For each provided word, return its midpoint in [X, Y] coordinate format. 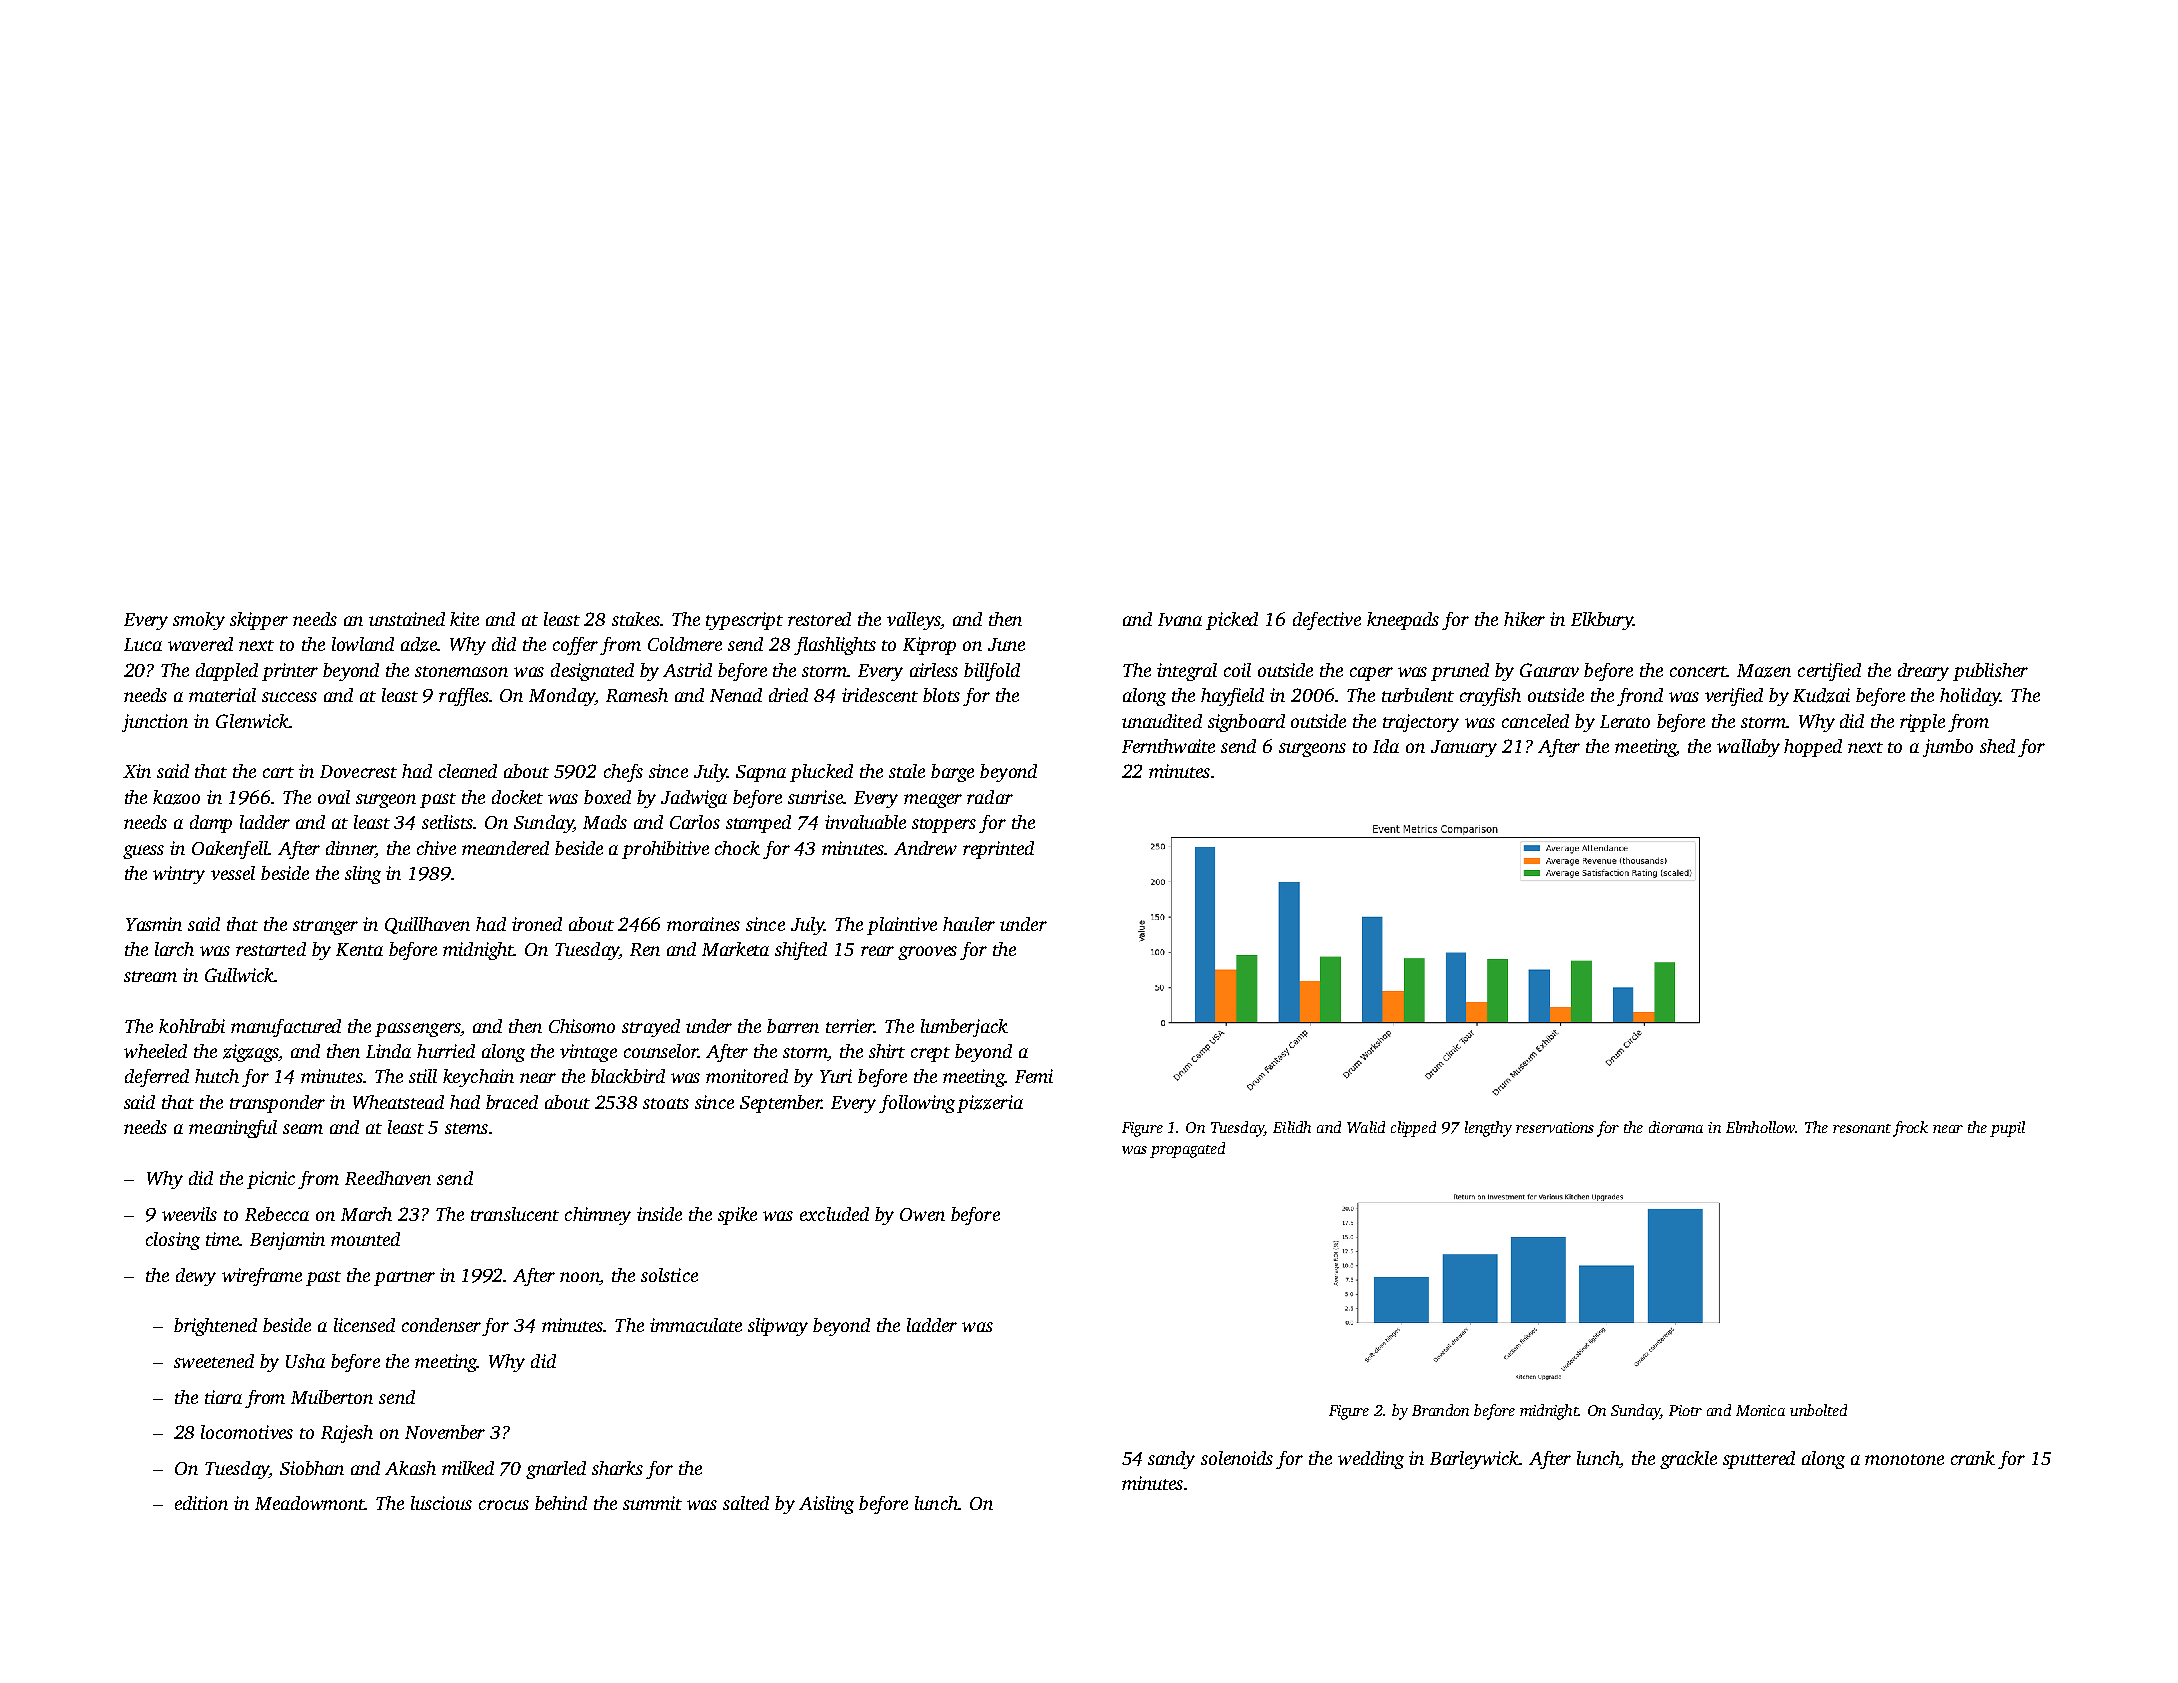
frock [1910, 1129]
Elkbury [1602, 621]
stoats [666, 1103]
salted [746, 1503]
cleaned [468, 771]
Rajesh [347, 1434]
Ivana [1180, 619]
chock [737, 848]
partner [404, 1278]
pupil [2007, 1129]
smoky [199, 621]
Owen [922, 1214]
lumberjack [964, 1028]
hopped [1813, 748]
